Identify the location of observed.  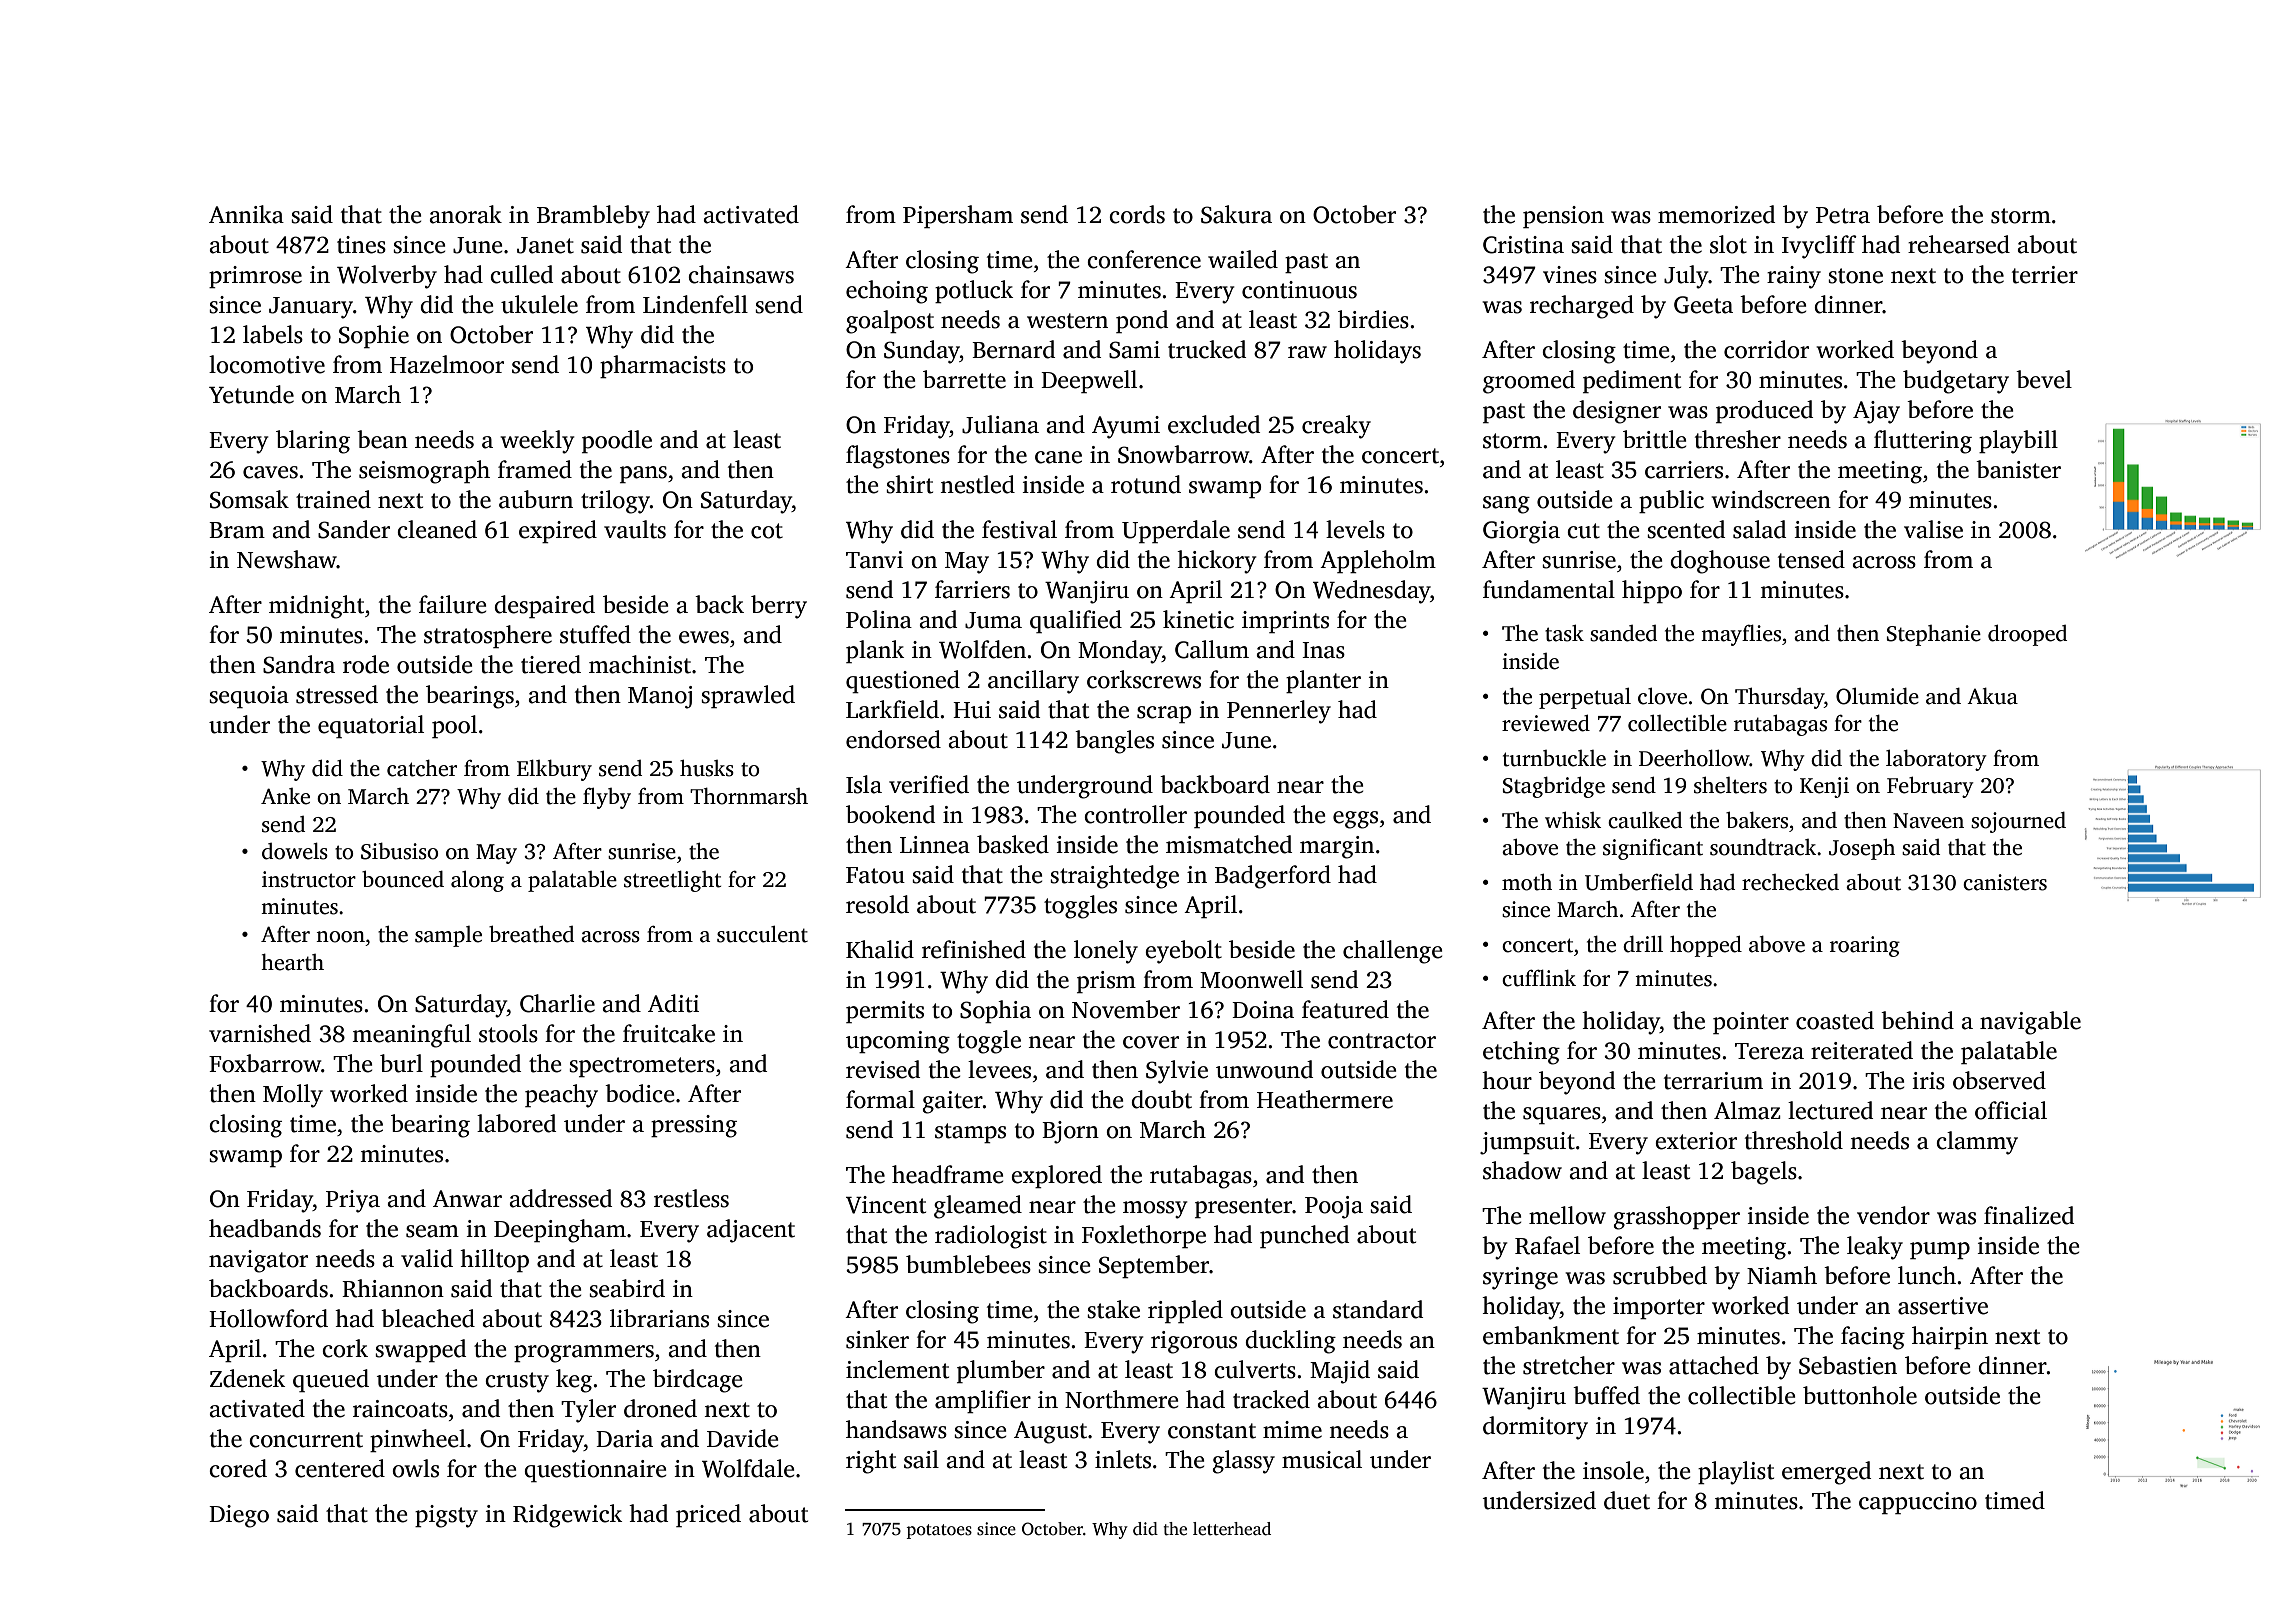
(1999, 1080).
